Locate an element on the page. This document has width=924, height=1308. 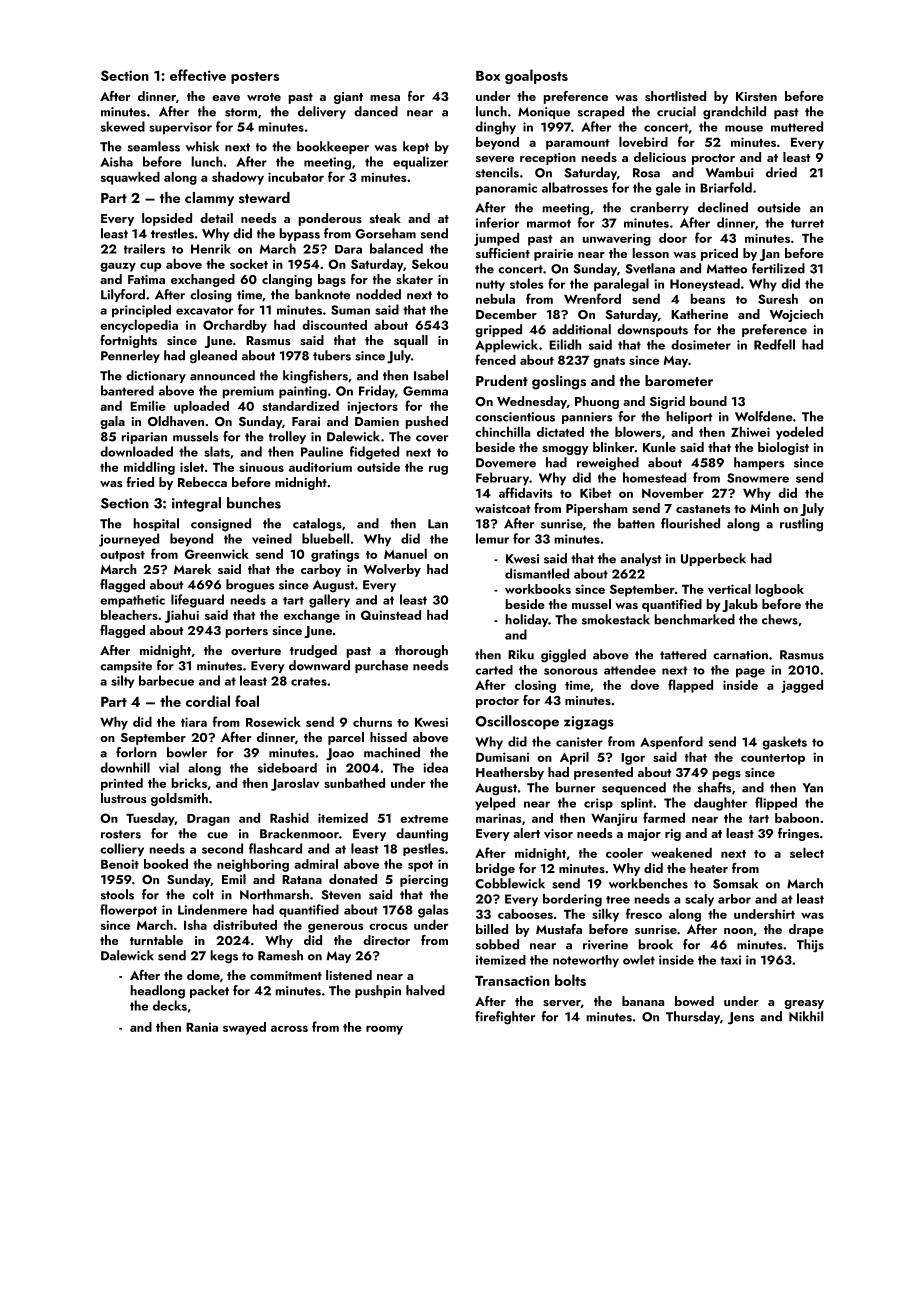
posters is located at coordinates (255, 78).
